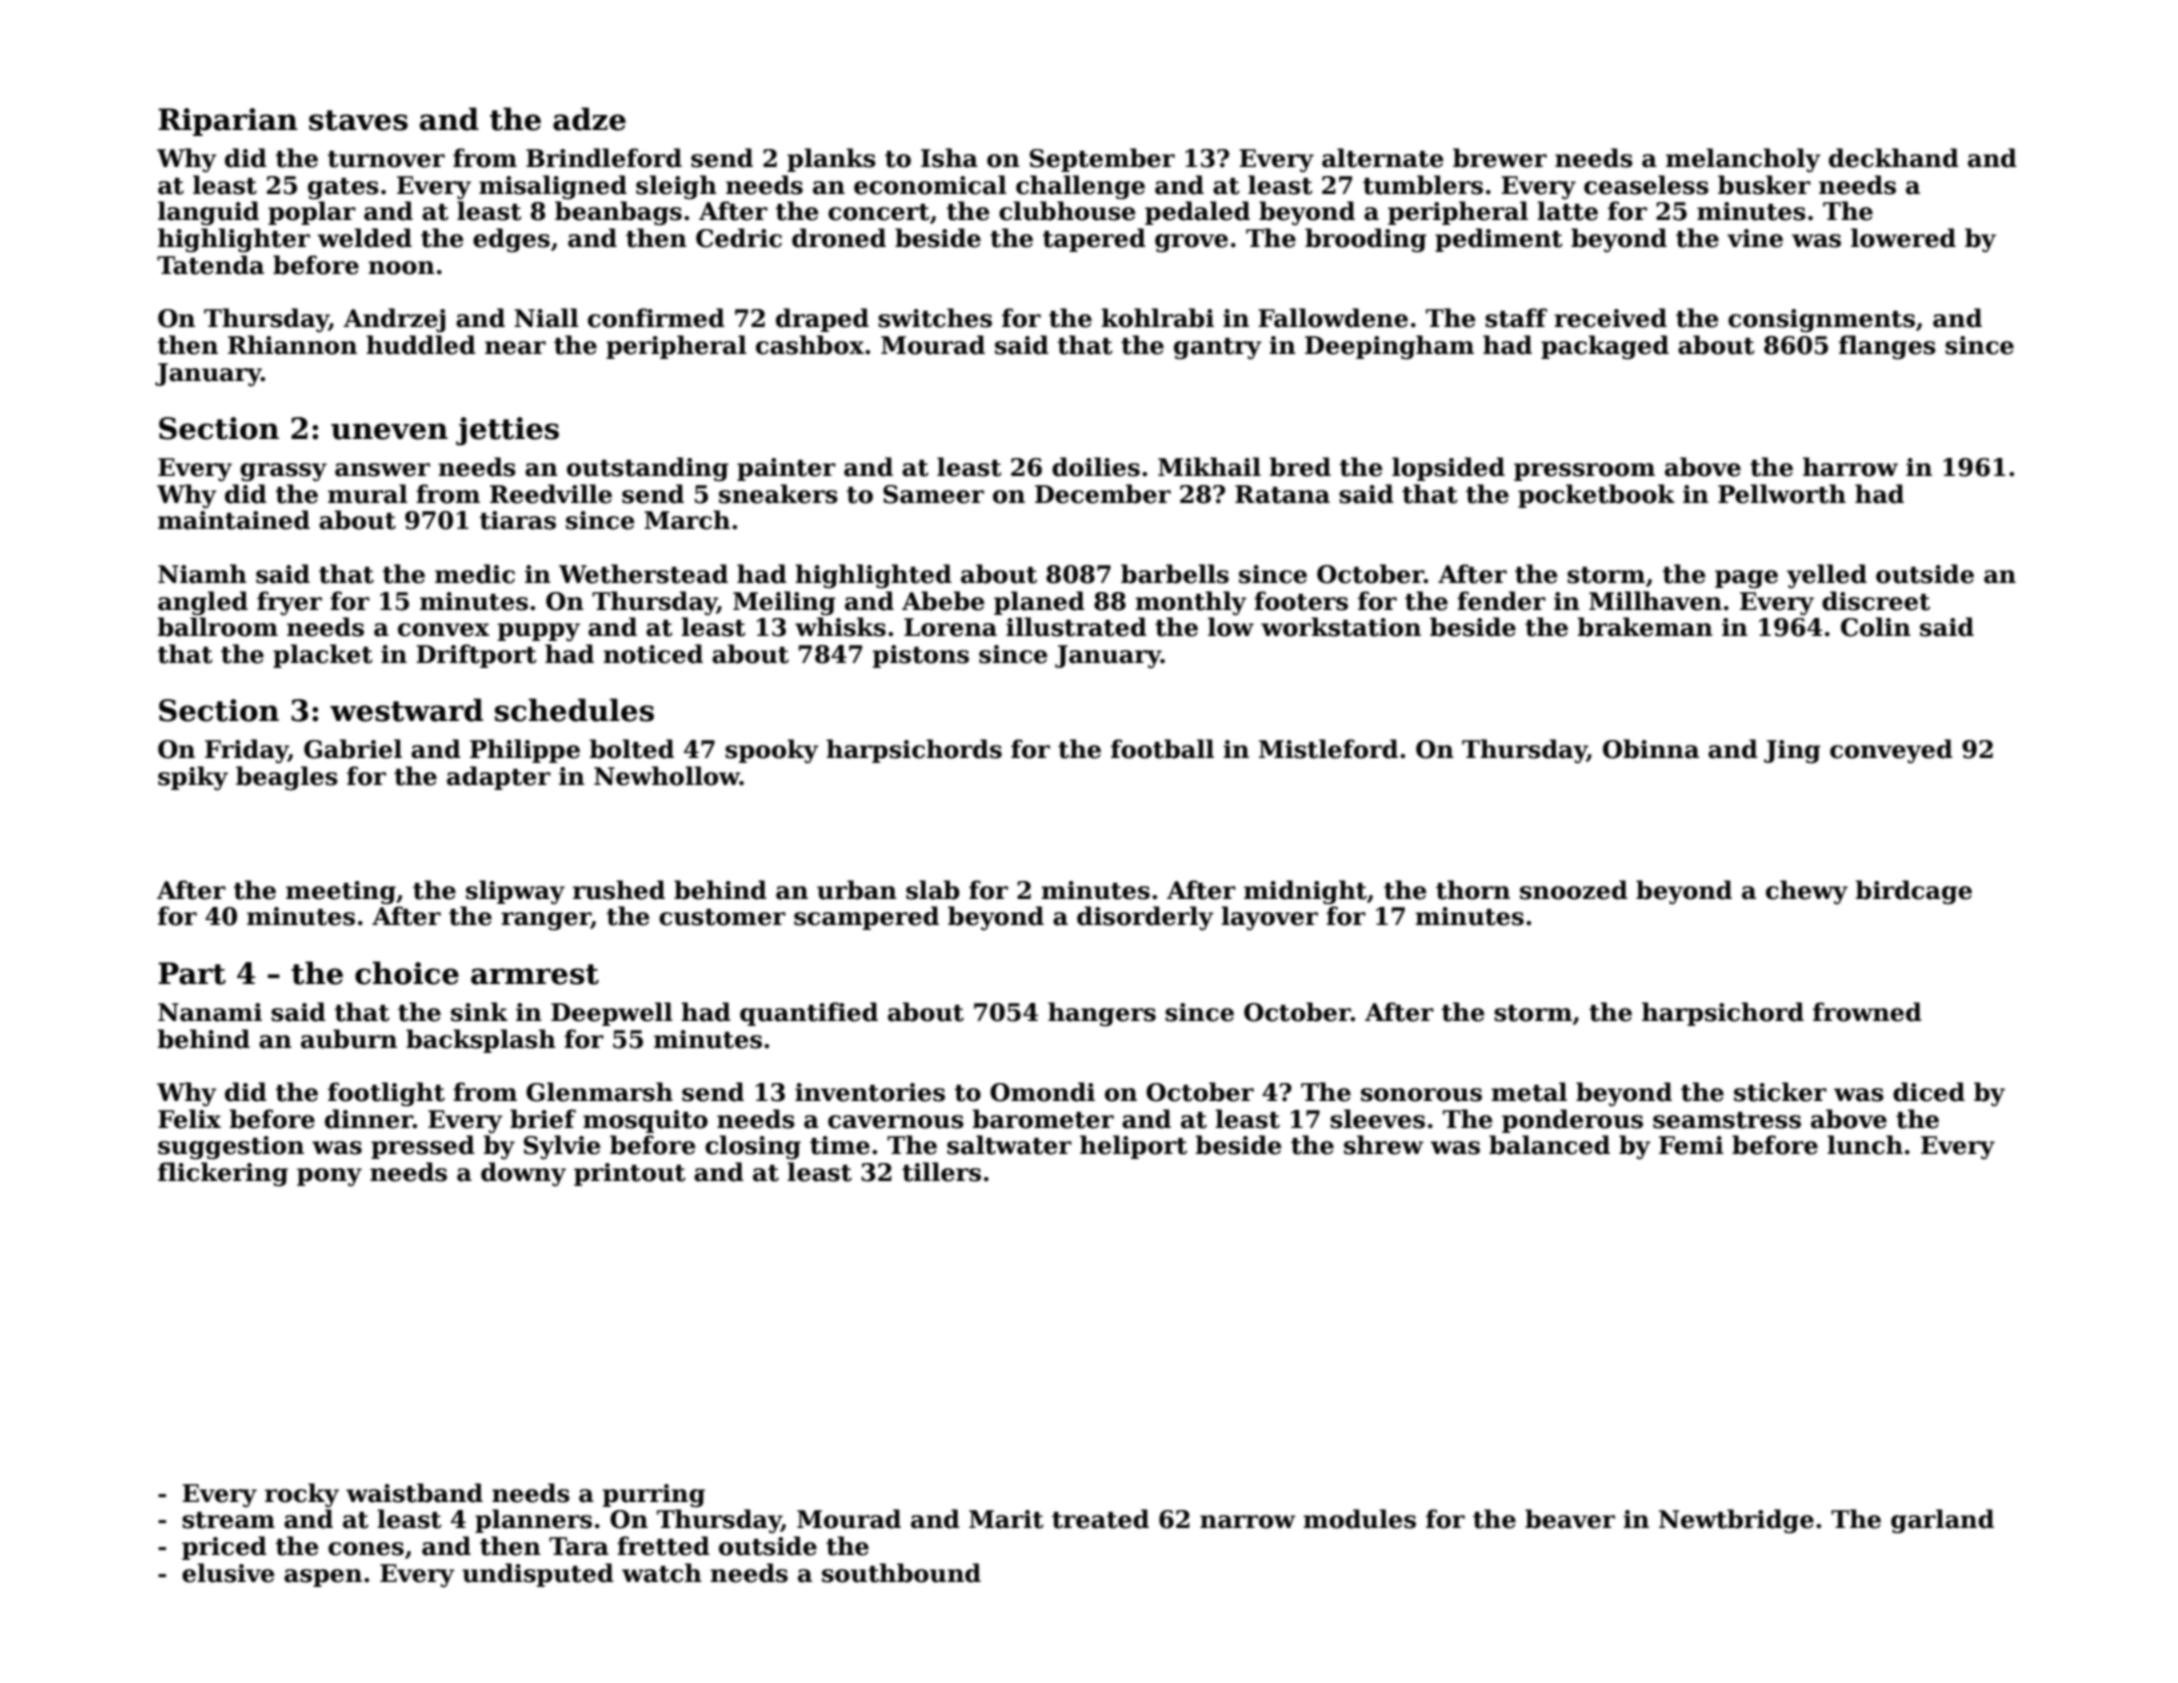  Describe the element at coordinates (1421, 1095) in the page. I see `sonorous` at that location.
